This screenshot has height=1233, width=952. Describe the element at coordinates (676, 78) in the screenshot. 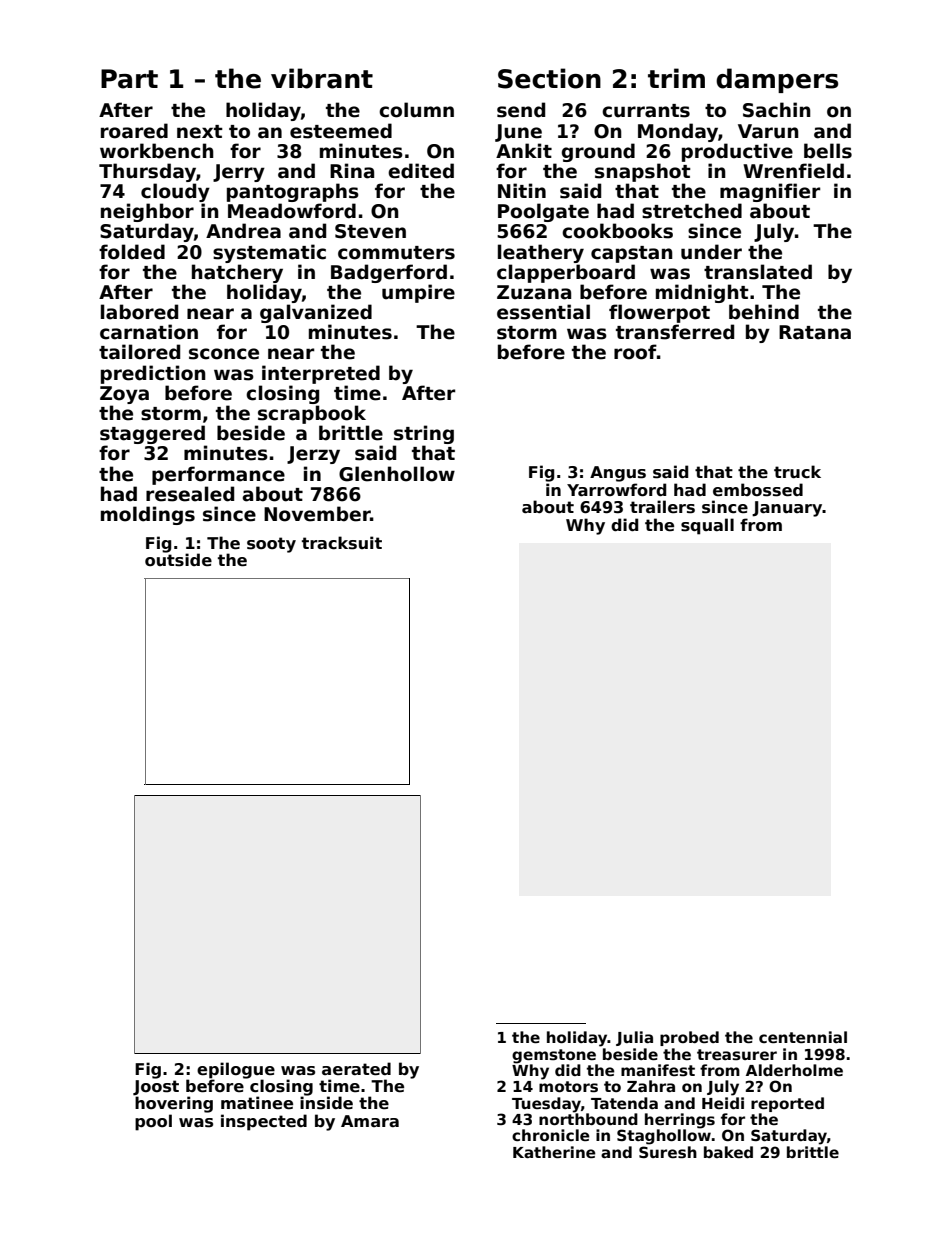

I see `trim` at that location.
